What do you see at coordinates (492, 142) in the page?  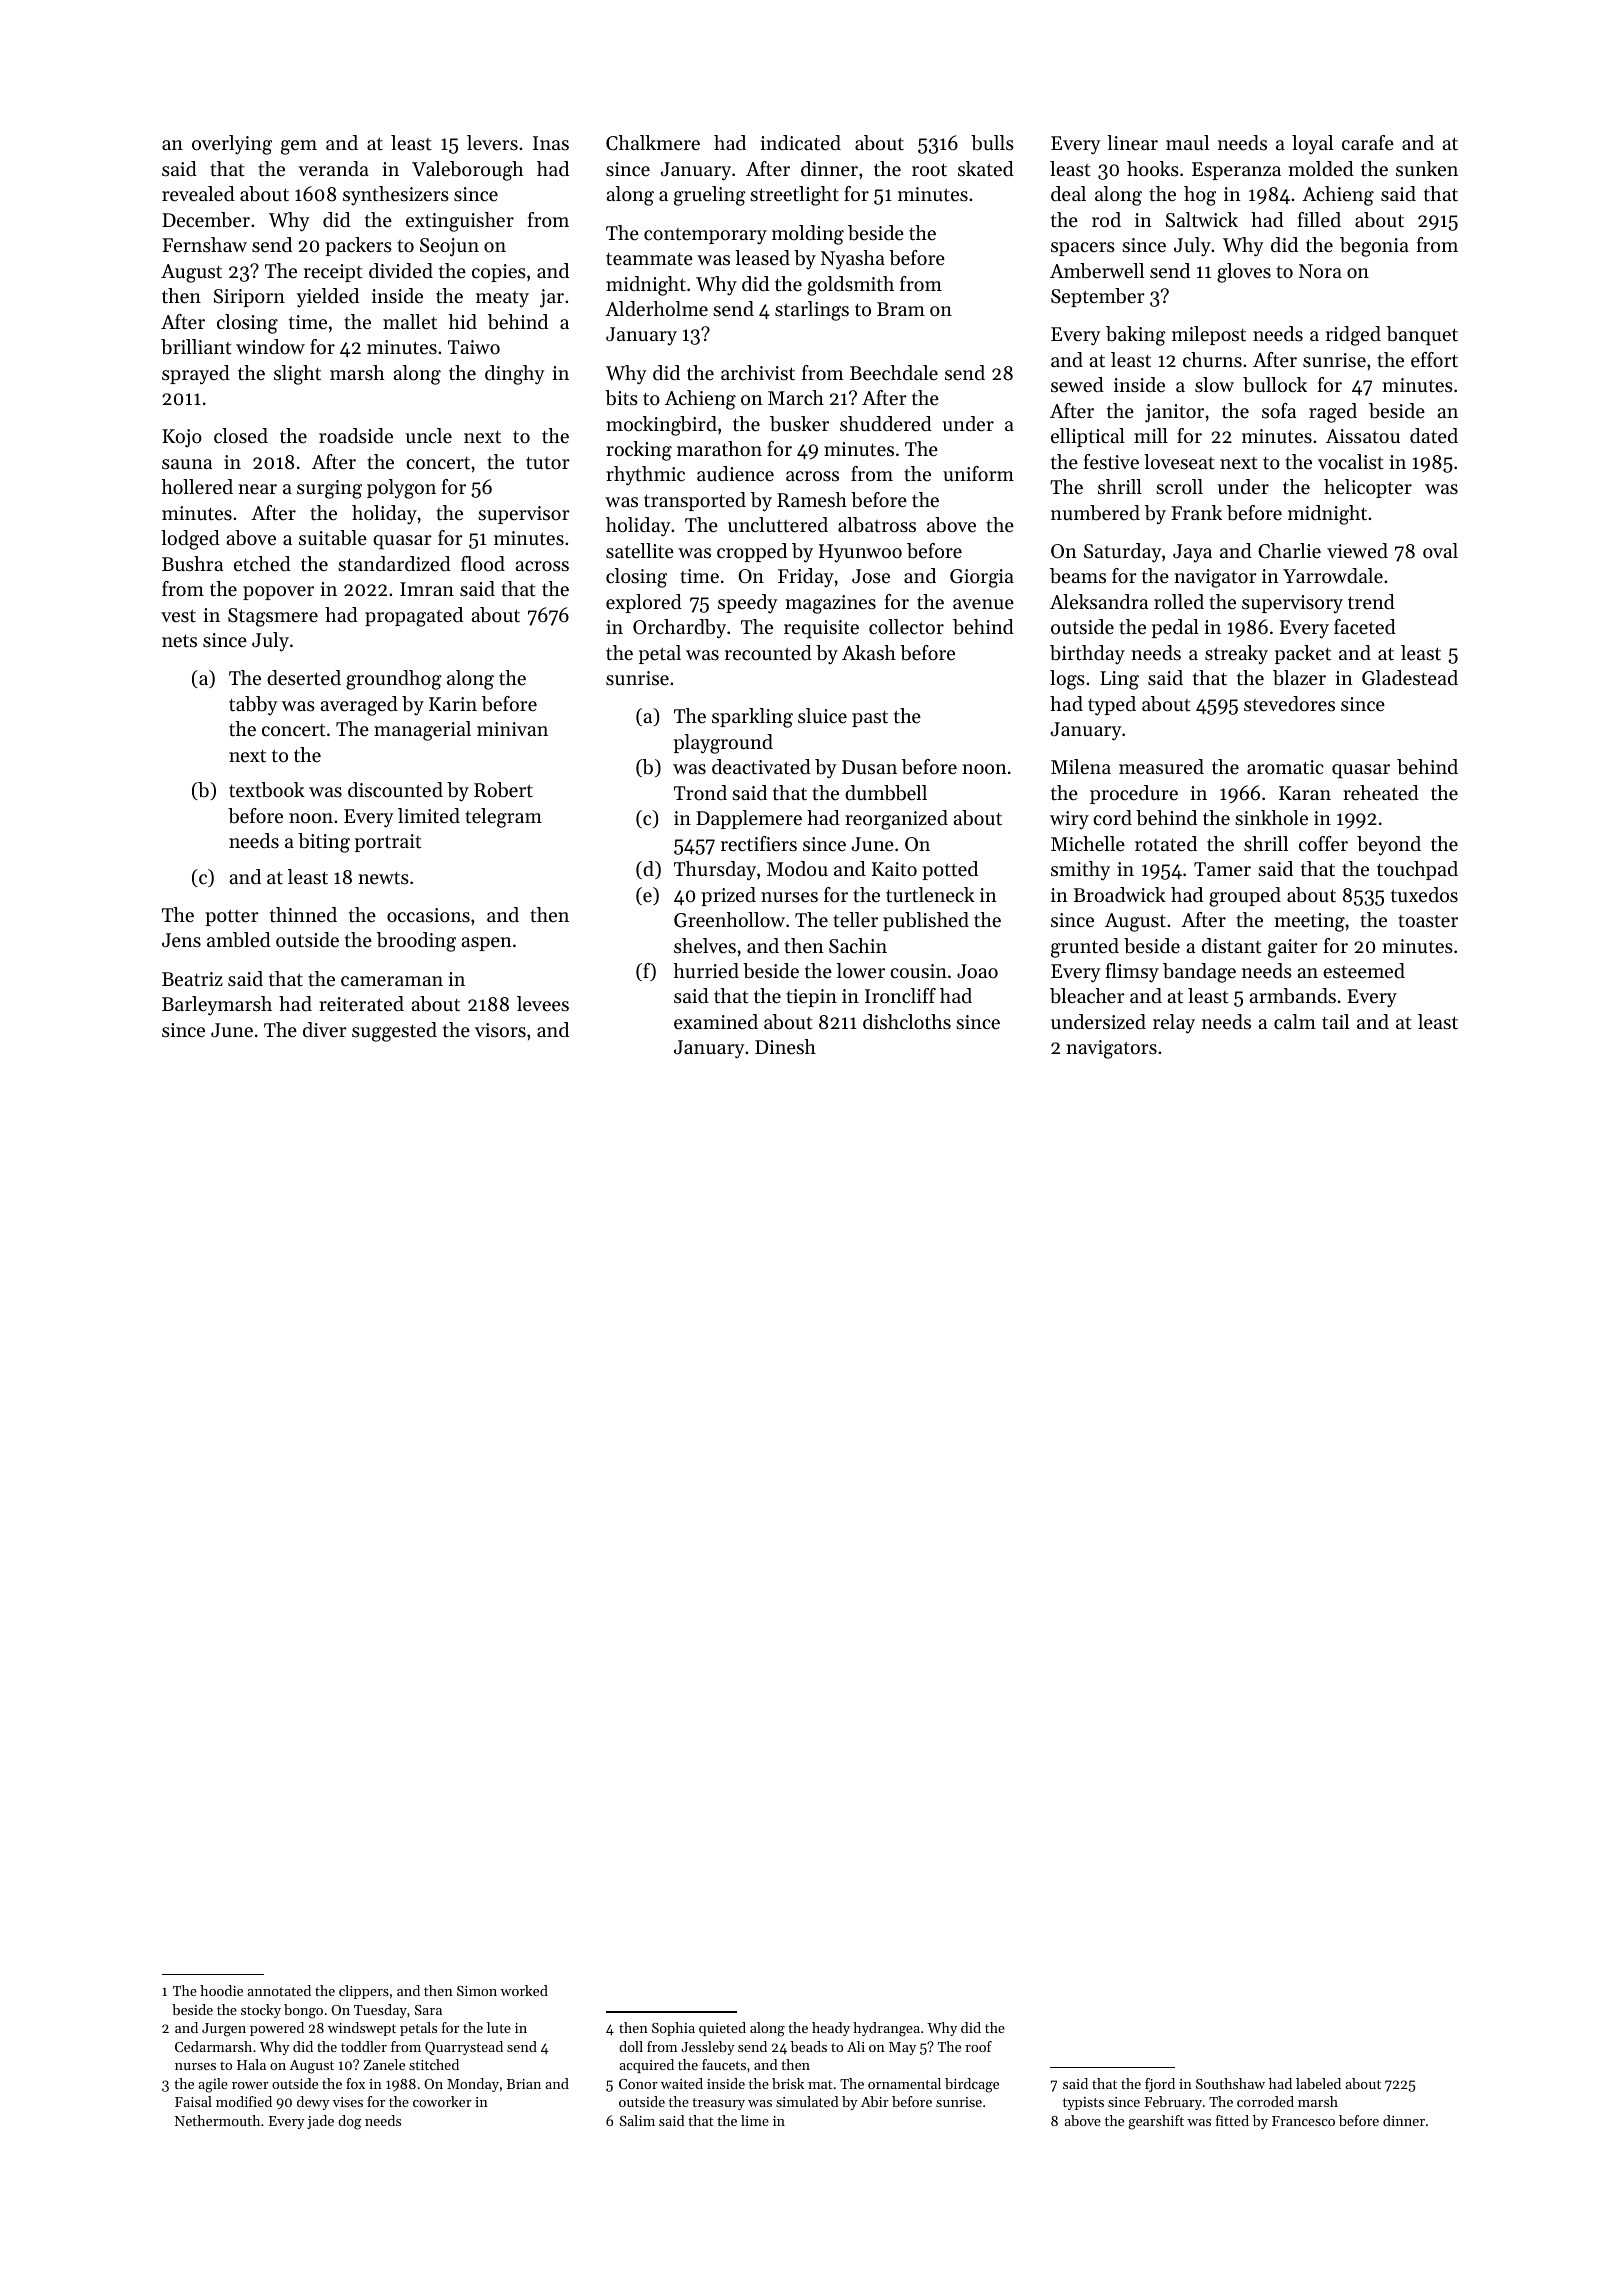 I see `levers` at bounding box center [492, 142].
